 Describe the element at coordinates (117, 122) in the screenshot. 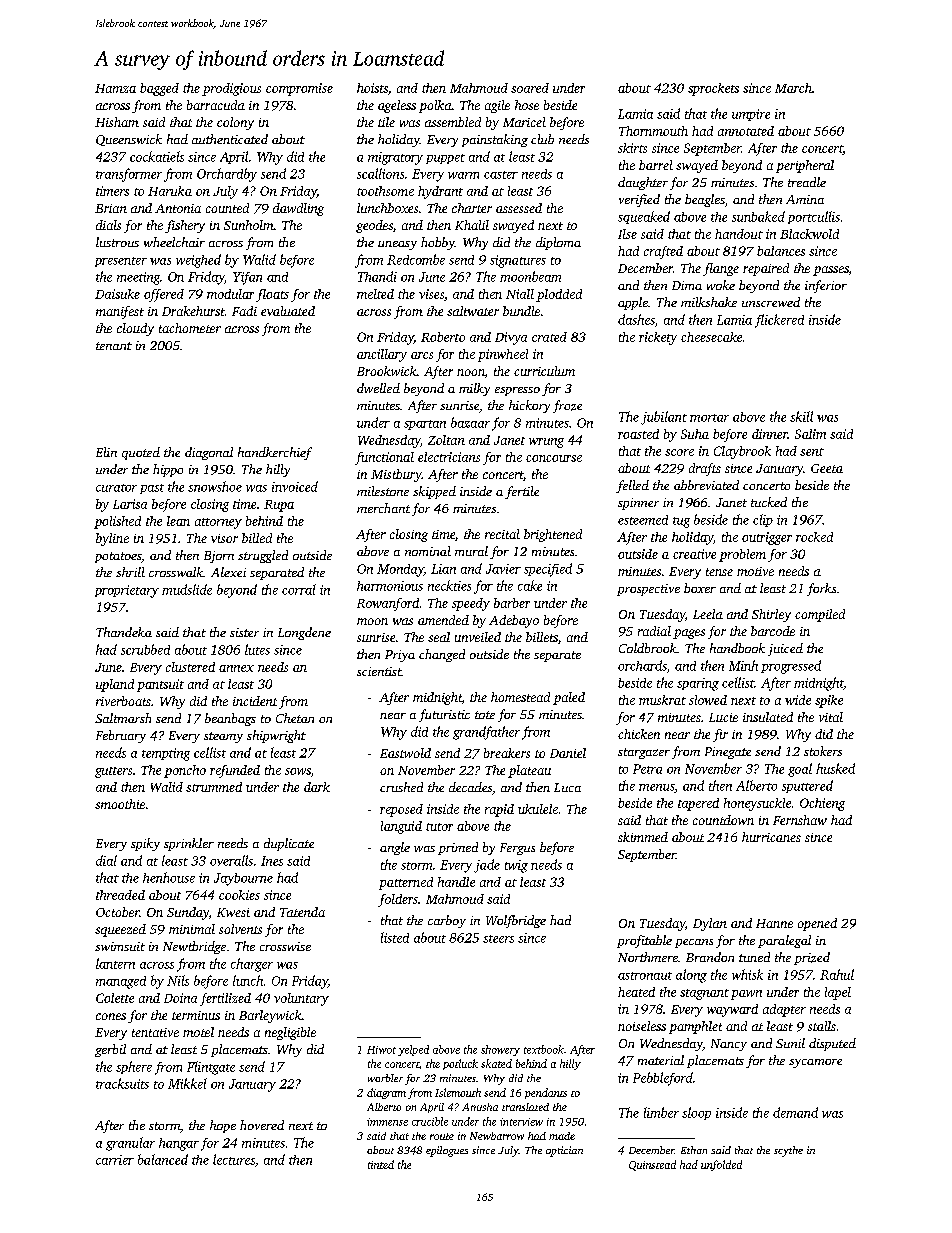

I see `Hisham` at that location.
